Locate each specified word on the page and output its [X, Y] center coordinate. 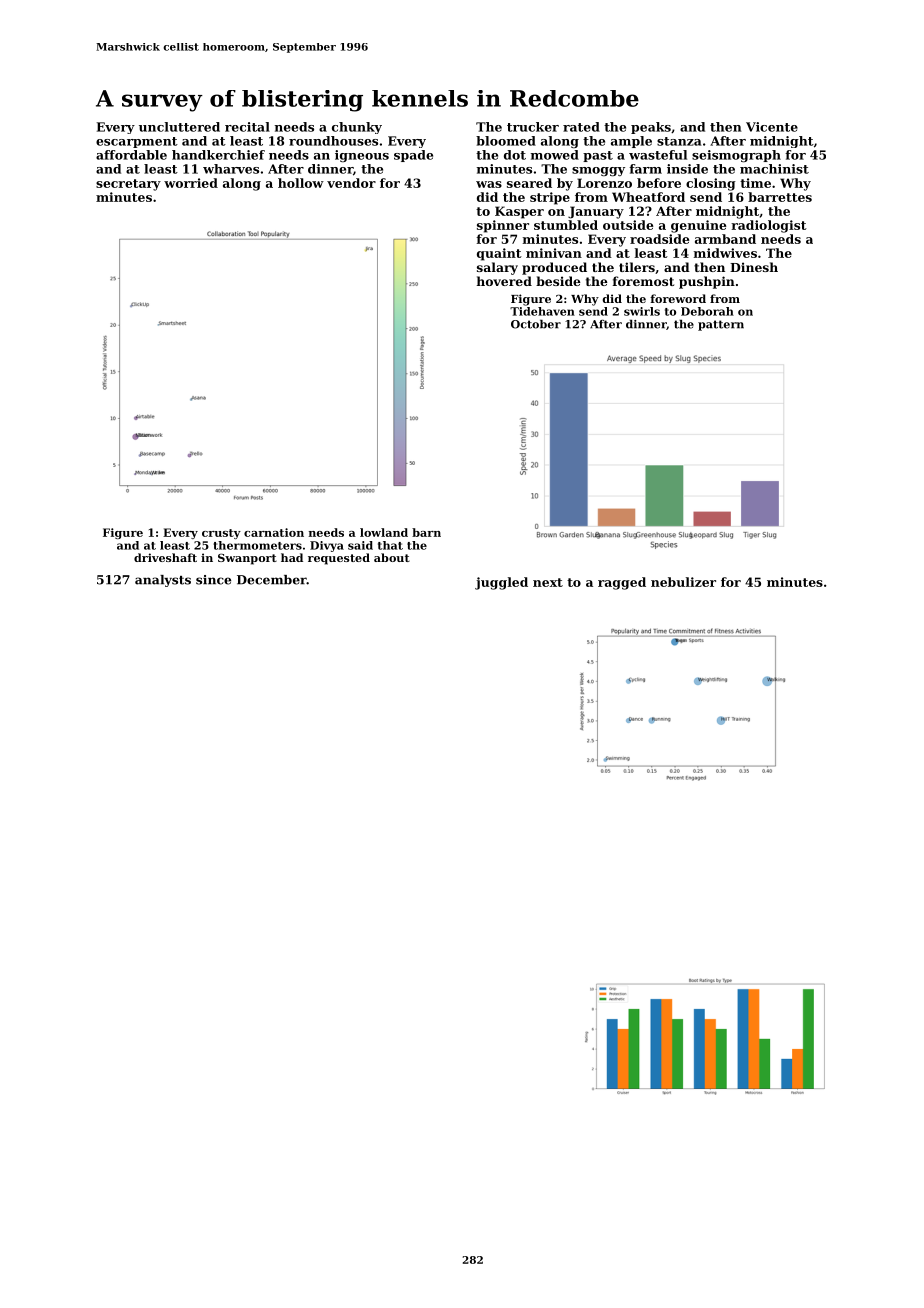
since [213, 580]
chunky [357, 128]
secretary [128, 185]
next [548, 582]
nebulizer [683, 582]
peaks [651, 128]
